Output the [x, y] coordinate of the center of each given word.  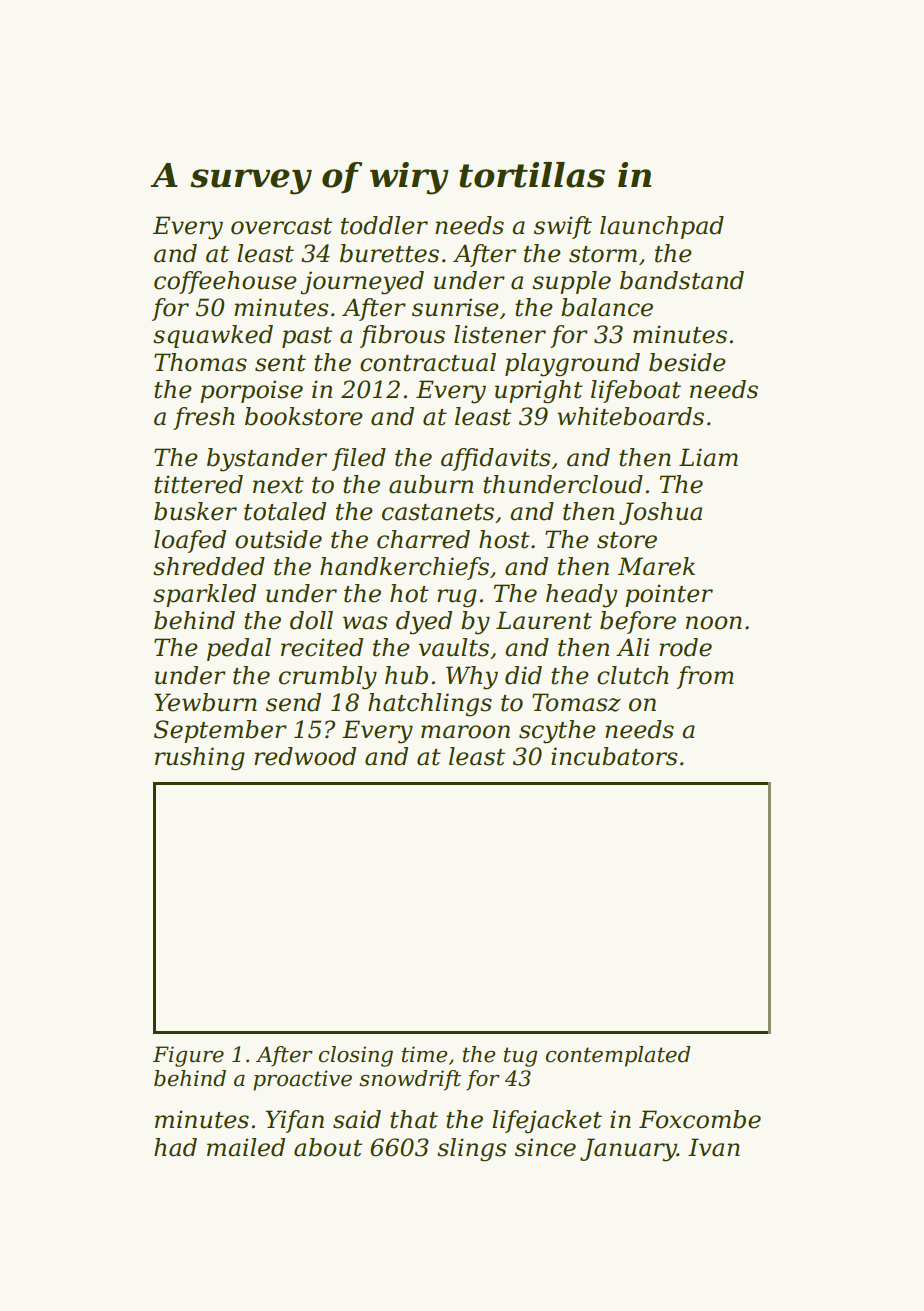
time [424, 1054]
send [293, 702]
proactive [302, 1080]
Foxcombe [700, 1119]
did [523, 675]
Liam [708, 457]
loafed [190, 541]
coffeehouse [225, 282]
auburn [431, 484]
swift [563, 227]
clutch [633, 675]
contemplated [618, 1056]
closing [356, 1056]
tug [520, 1057]
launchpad [662, 227]
